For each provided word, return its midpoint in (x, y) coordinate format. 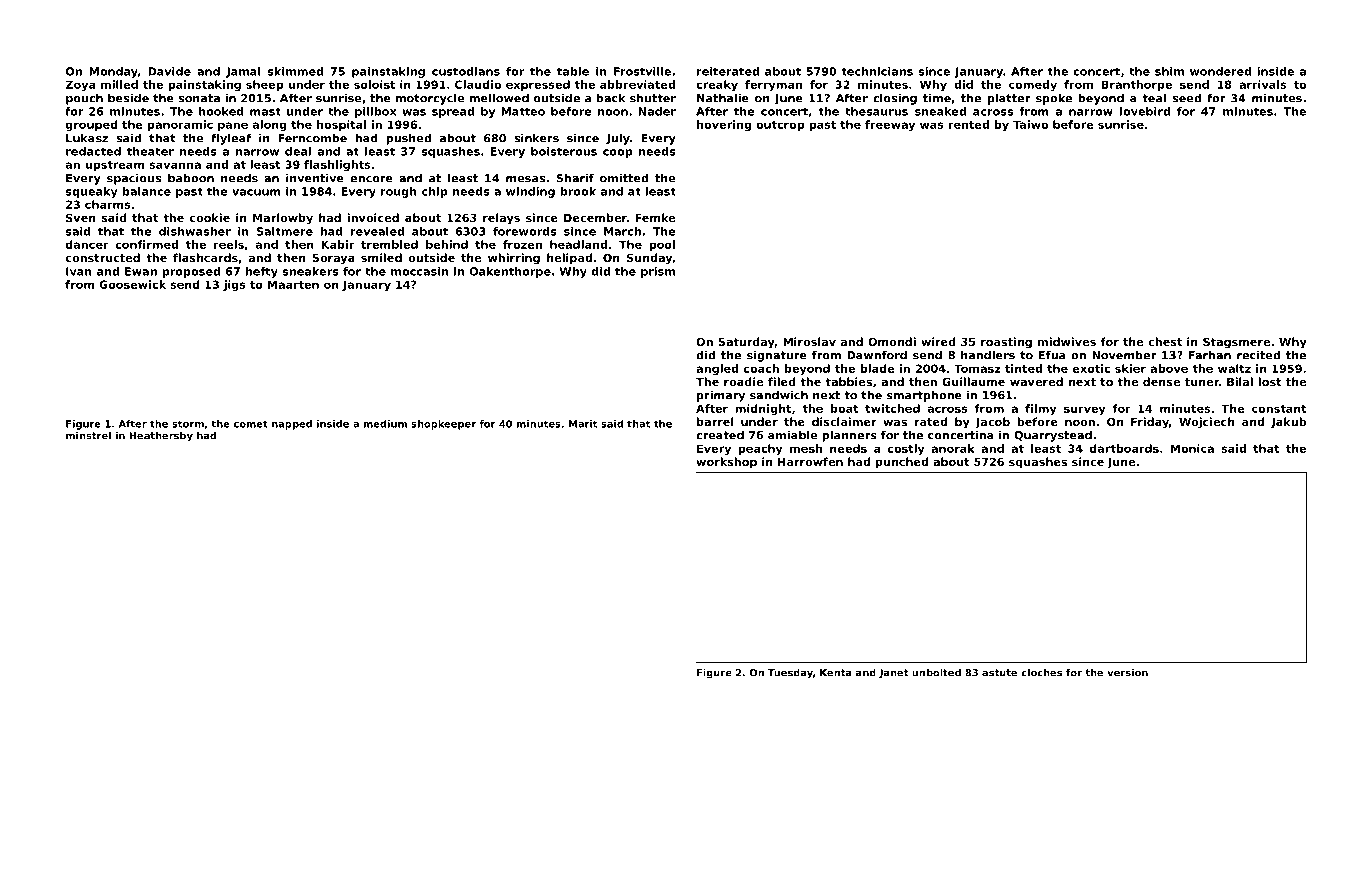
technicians (877, 71)
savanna (175, 165)
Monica (1192, 448)
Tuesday (790, 674)
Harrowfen (810, 461)
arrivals (1262, 84)
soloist (374, 84)
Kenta (836, 673)
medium (385, 424)
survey (1085, 410)
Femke (655, 217)
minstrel (88, 436)
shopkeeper (443, 425)
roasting (1006, 343)
